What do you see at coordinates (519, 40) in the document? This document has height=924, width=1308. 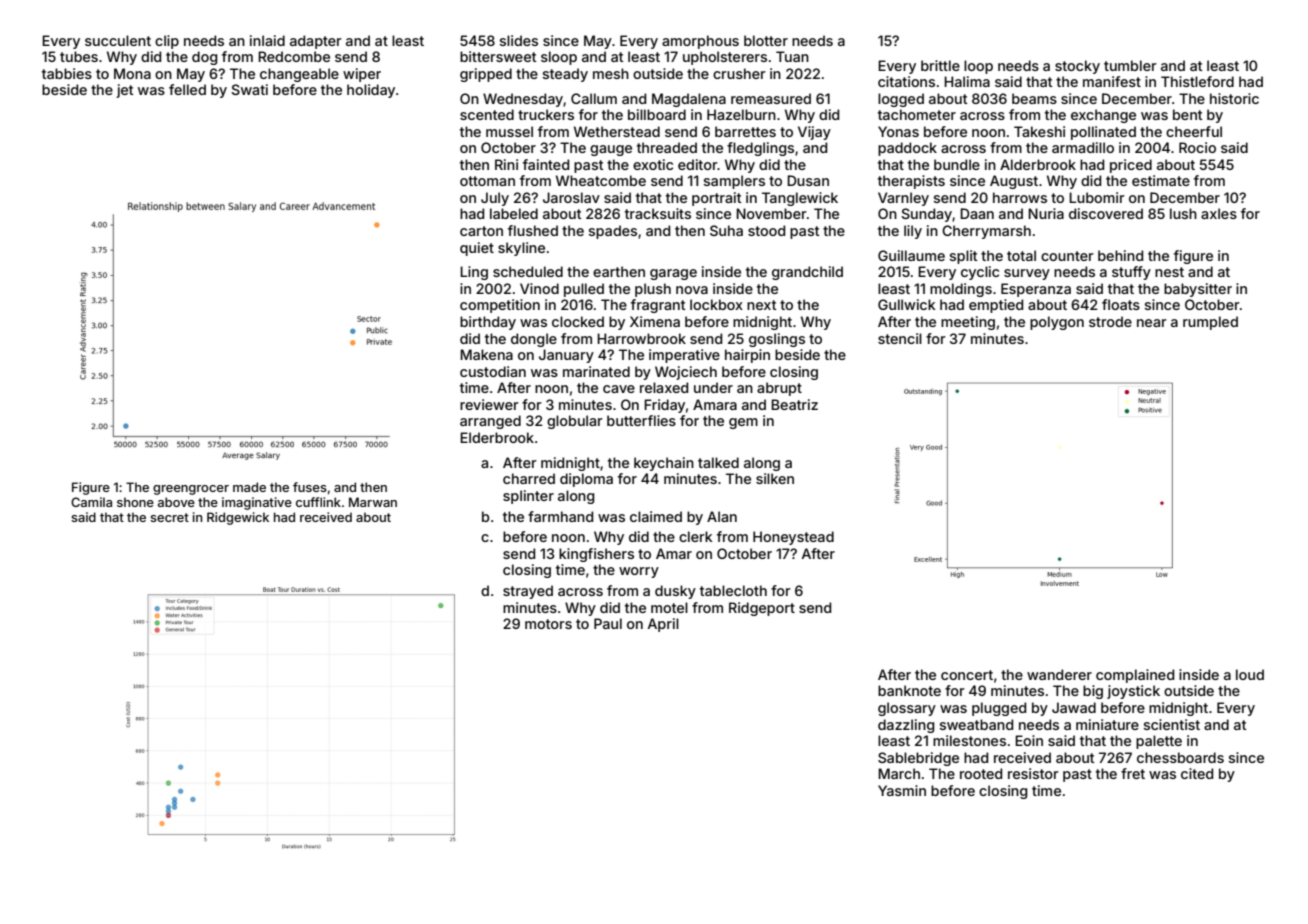 I see `slides` at bounding box center [519, 40].
